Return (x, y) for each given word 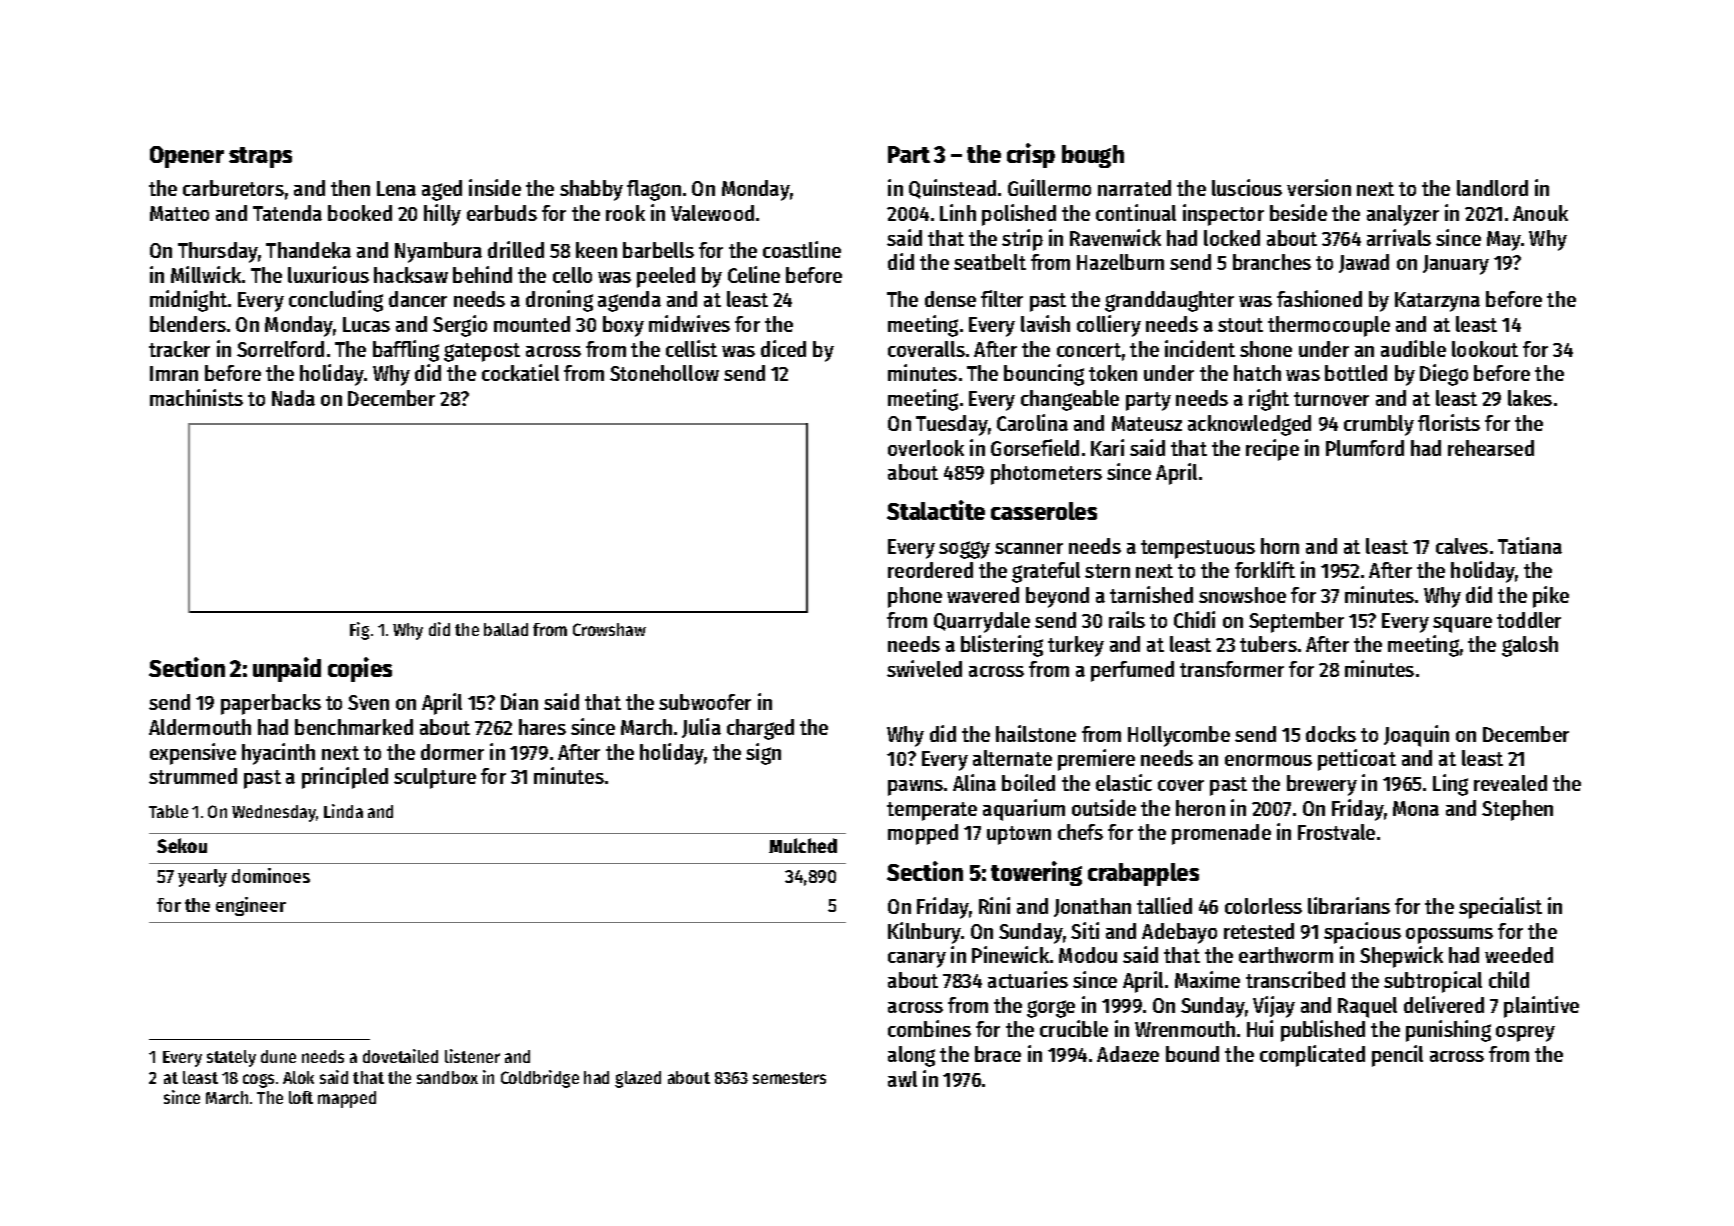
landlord (1492, 188)
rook (625, 213)
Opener (187, 157)
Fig (359, 631)
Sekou (182, 845)
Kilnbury (925, 933)
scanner (1029, 548)
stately (231, 1058)
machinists (196, 397)
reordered (930, 570)
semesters (789, 1078)
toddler (1529, 620)
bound (1192, 1054)
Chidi (1194, 619)
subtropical (1433, 982)
